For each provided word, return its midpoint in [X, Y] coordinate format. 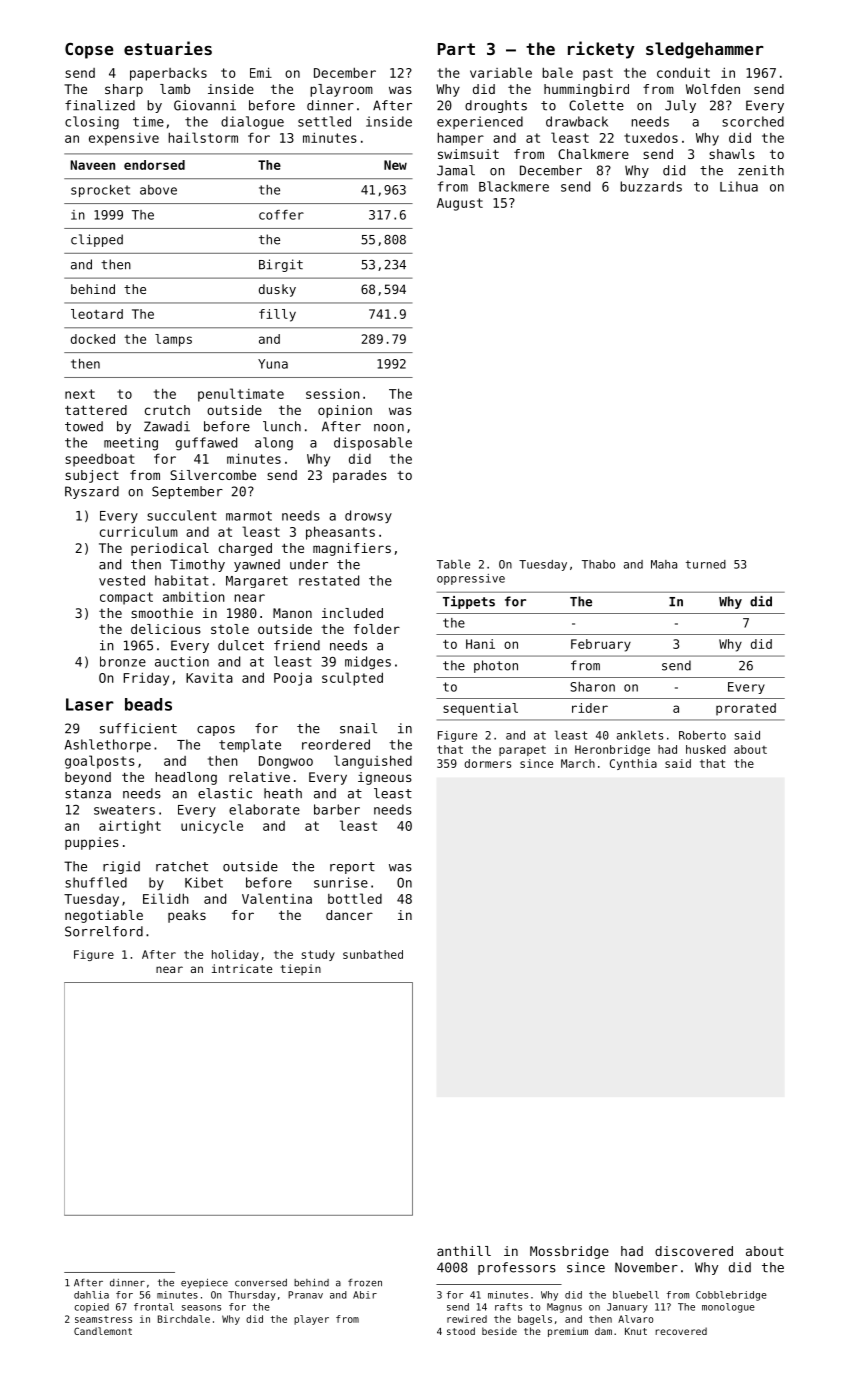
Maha [664, 564]
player [311, 1320]
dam [603, 1331]
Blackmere [514, 186]
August [460, 204]
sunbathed [373, 954]
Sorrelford [104, 931]
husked [706, 749]
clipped [97, 240]
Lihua [739, 186]
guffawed [206, 444]
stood [461, 1331]
